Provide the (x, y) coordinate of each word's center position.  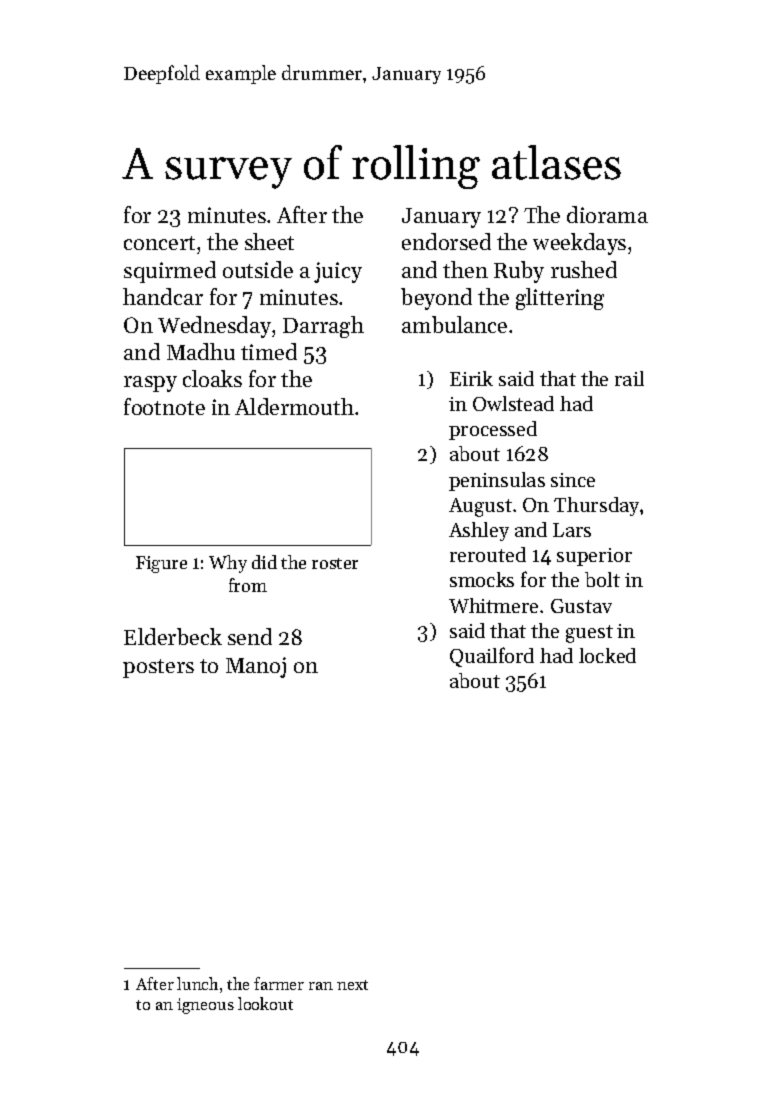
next (352, 985)
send (250, 636)
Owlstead (513, 403)
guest (589, 634)
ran (321, 986)
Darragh (323, 327)
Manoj (256, 667)
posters (158, 668)
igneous (205, 1006)
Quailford (492, 657)
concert (159, 243)
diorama (607, 214)
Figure (161, 564)
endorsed (446, 241)
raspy (150, 384)
